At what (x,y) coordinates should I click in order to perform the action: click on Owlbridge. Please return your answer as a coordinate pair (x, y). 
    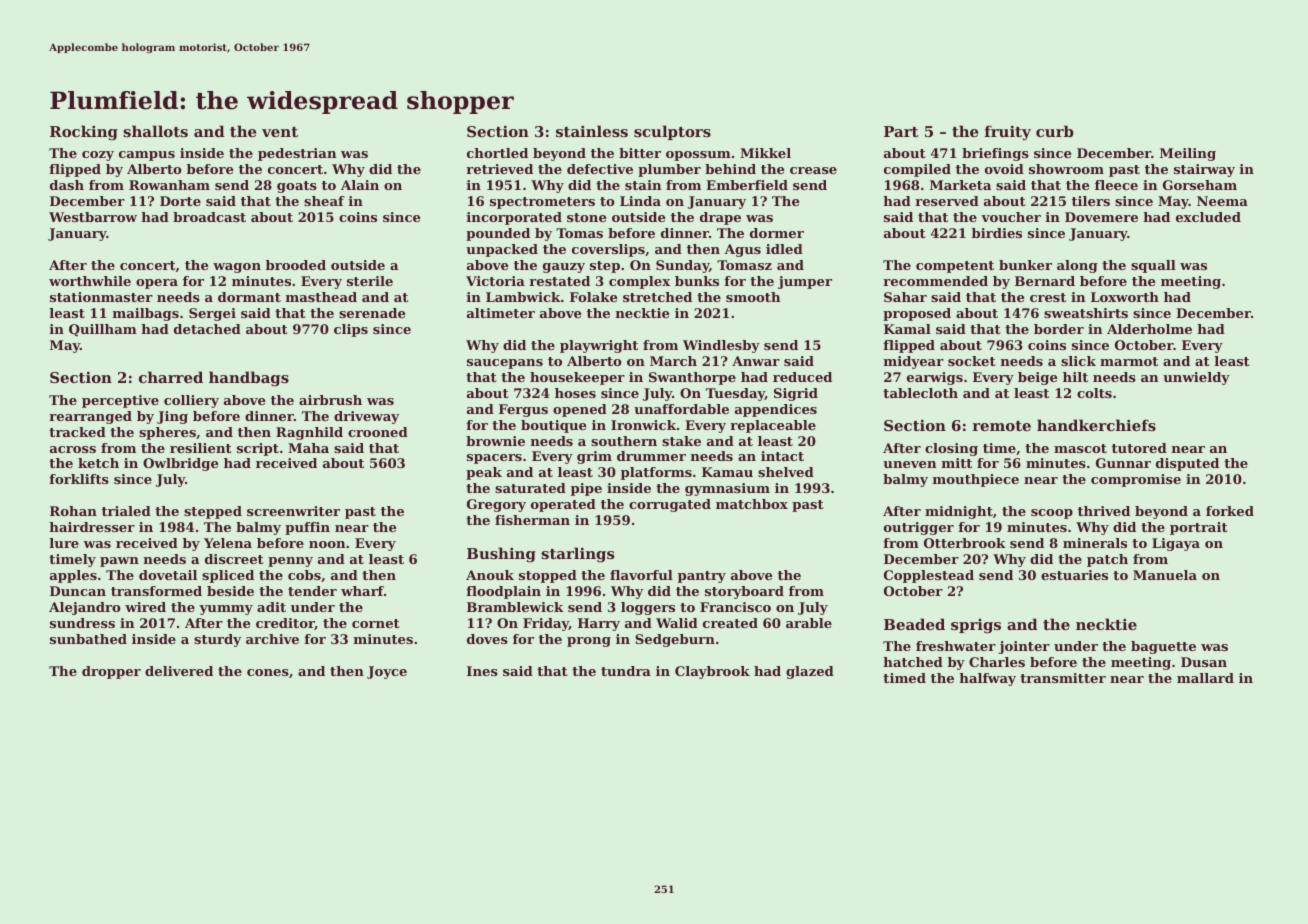
    Looking at the image, I should click on (180, 464).
